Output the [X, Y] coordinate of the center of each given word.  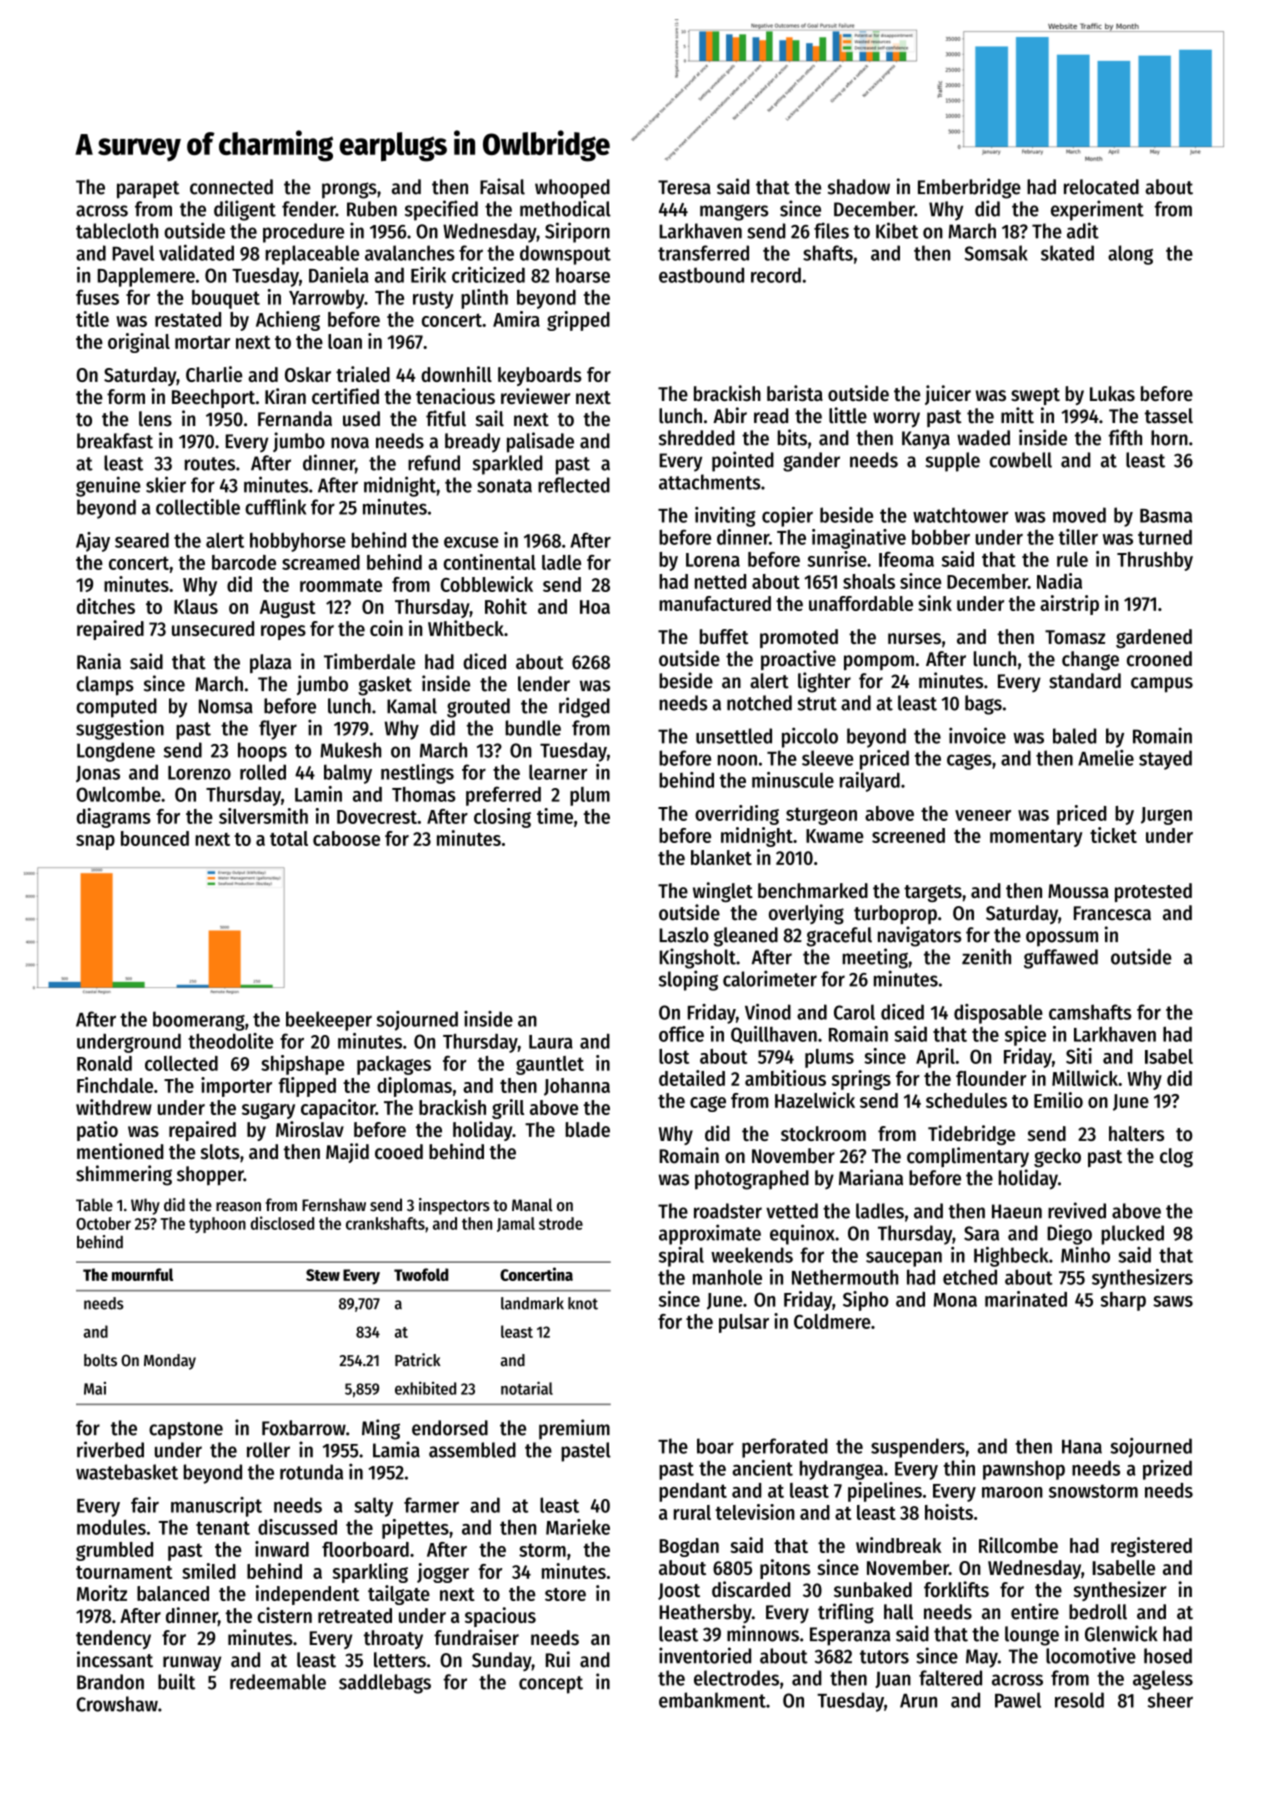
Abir [730, 415]
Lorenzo [199, 773]
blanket [721, 857]
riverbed [110, 1449]
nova [350, 443]
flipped [307, 1087]
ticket [1113, 835]
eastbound [701, 275]
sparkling [370, 1573]
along [1130, 255]
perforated [785, 1448]
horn [1169, 438]
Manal [532, 1205]
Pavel [133, 253]
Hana [1082, 1447]
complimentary [968, 1157]
